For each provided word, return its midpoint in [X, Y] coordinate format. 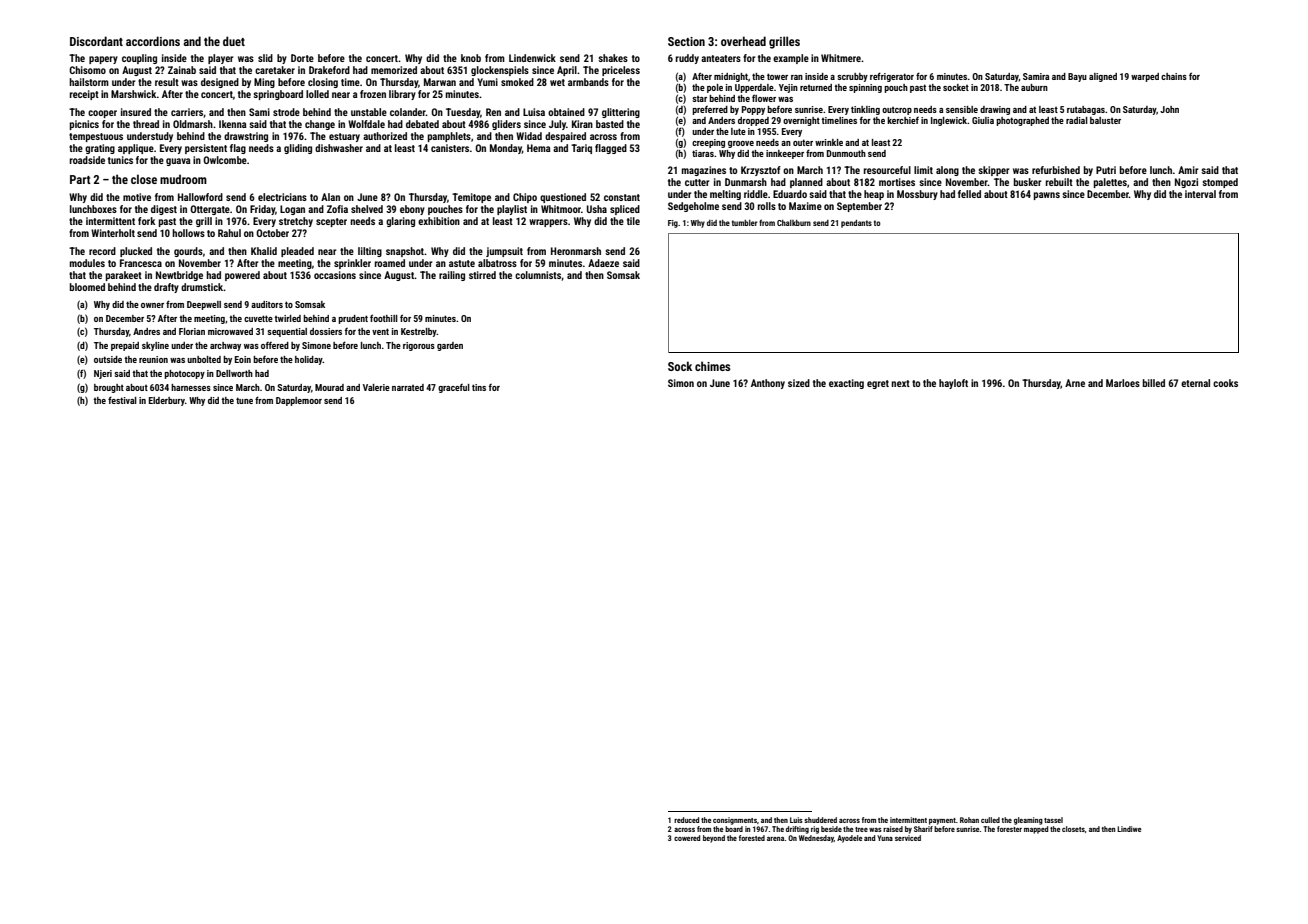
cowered [687, 838]
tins [479, 387]
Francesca [141, 263]
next [900, 383]
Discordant [96, 41]
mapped [1036, 830]
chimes [712, 366]
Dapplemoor [299, 401]
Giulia [983, 120]
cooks [1225, 383]
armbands [588, 82]
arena [775, 839]
